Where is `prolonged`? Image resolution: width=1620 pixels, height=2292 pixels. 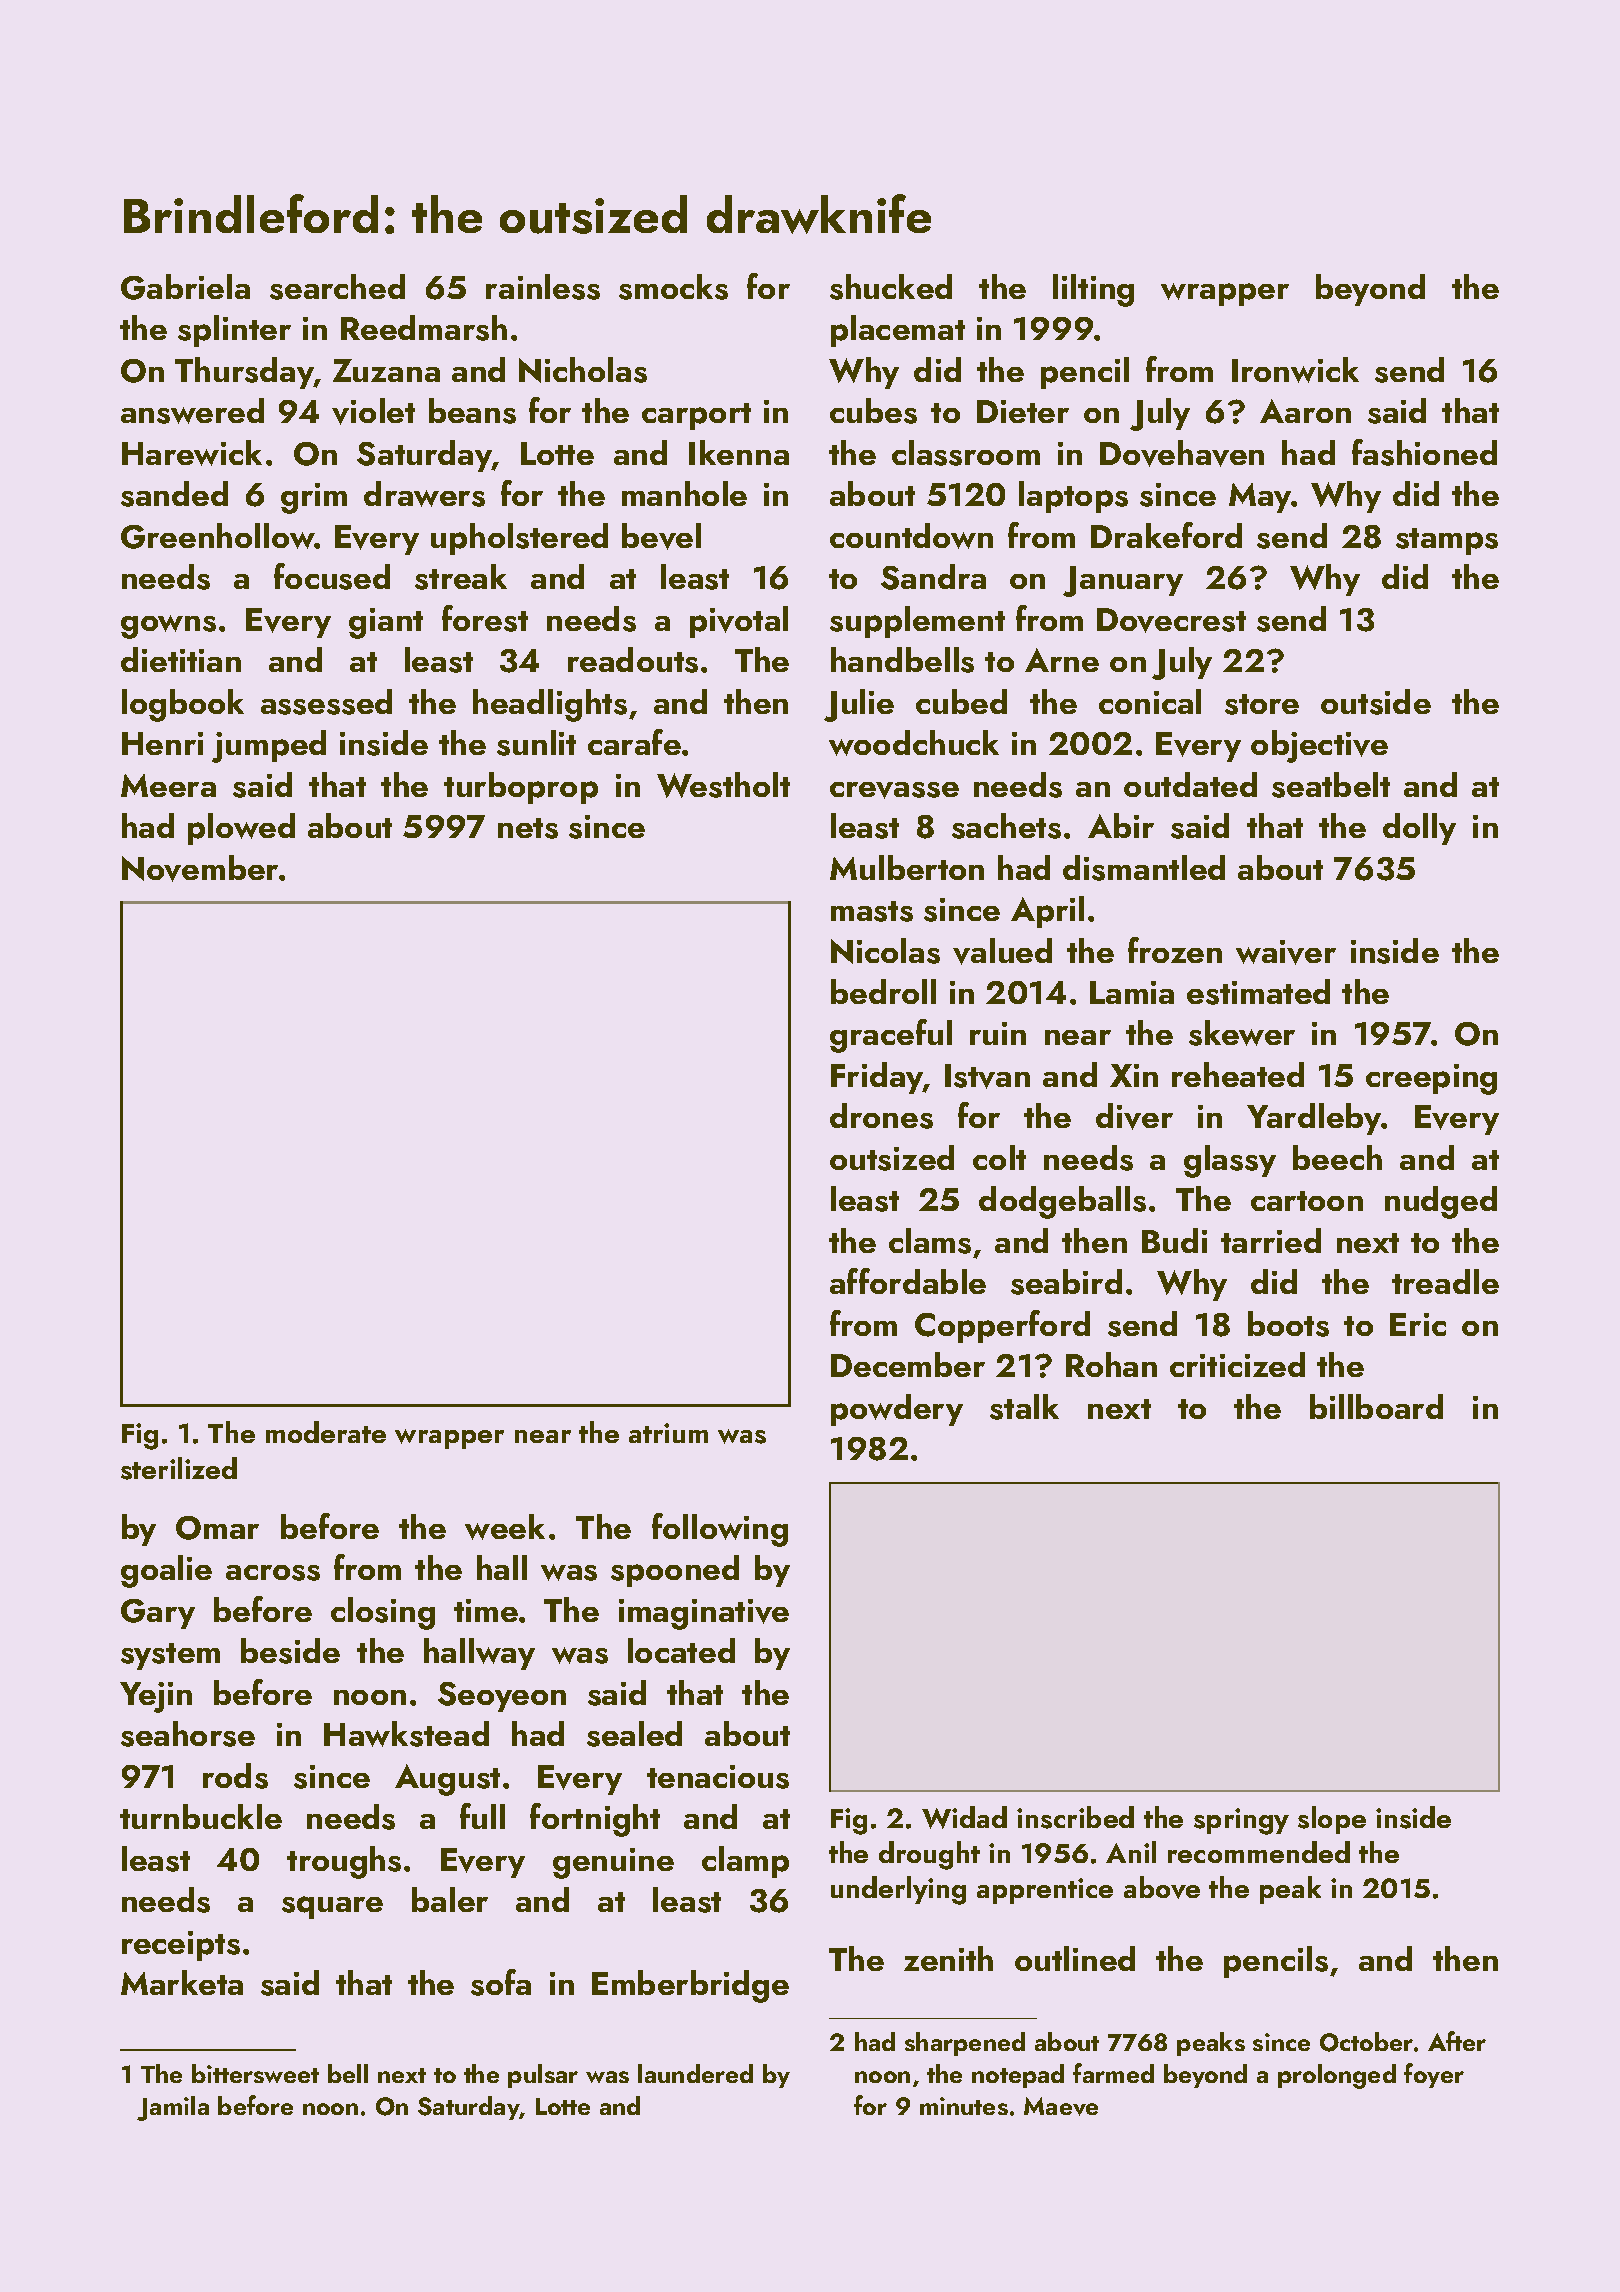 prolonged is located at coordinates (1337, 2076).
